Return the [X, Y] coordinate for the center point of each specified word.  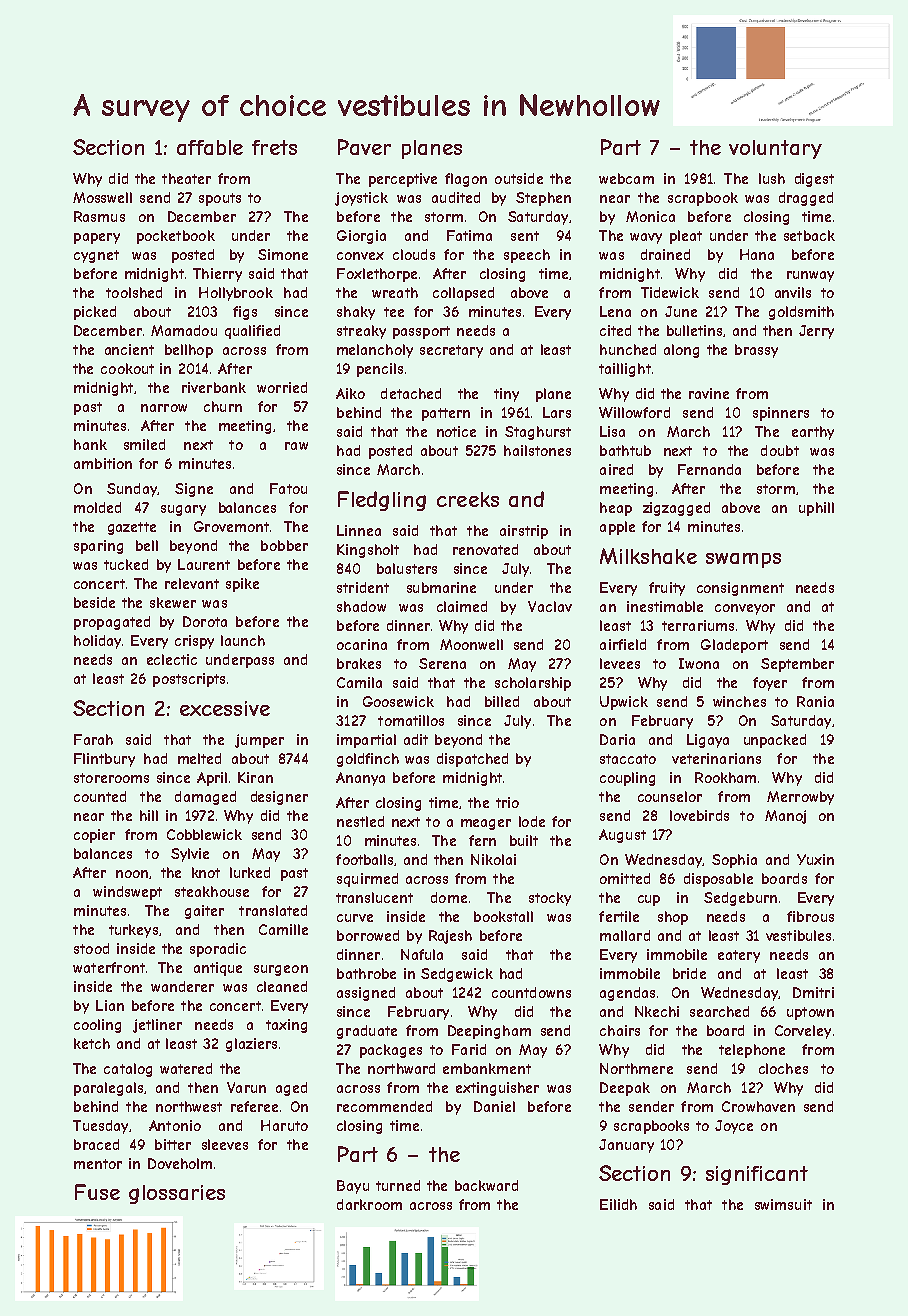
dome [449, 897]
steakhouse [212, 891]
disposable [718, 880]
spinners [781, 414]
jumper [259, 741]
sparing [98, 547]
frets [274, 147]
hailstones [537, 450]
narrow [164, 408]
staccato [628, 759]
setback [809, 235]
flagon [466, 180]
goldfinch [368, 760]
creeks [468, 499]
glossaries [177, 1194]
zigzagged [676, 509]
